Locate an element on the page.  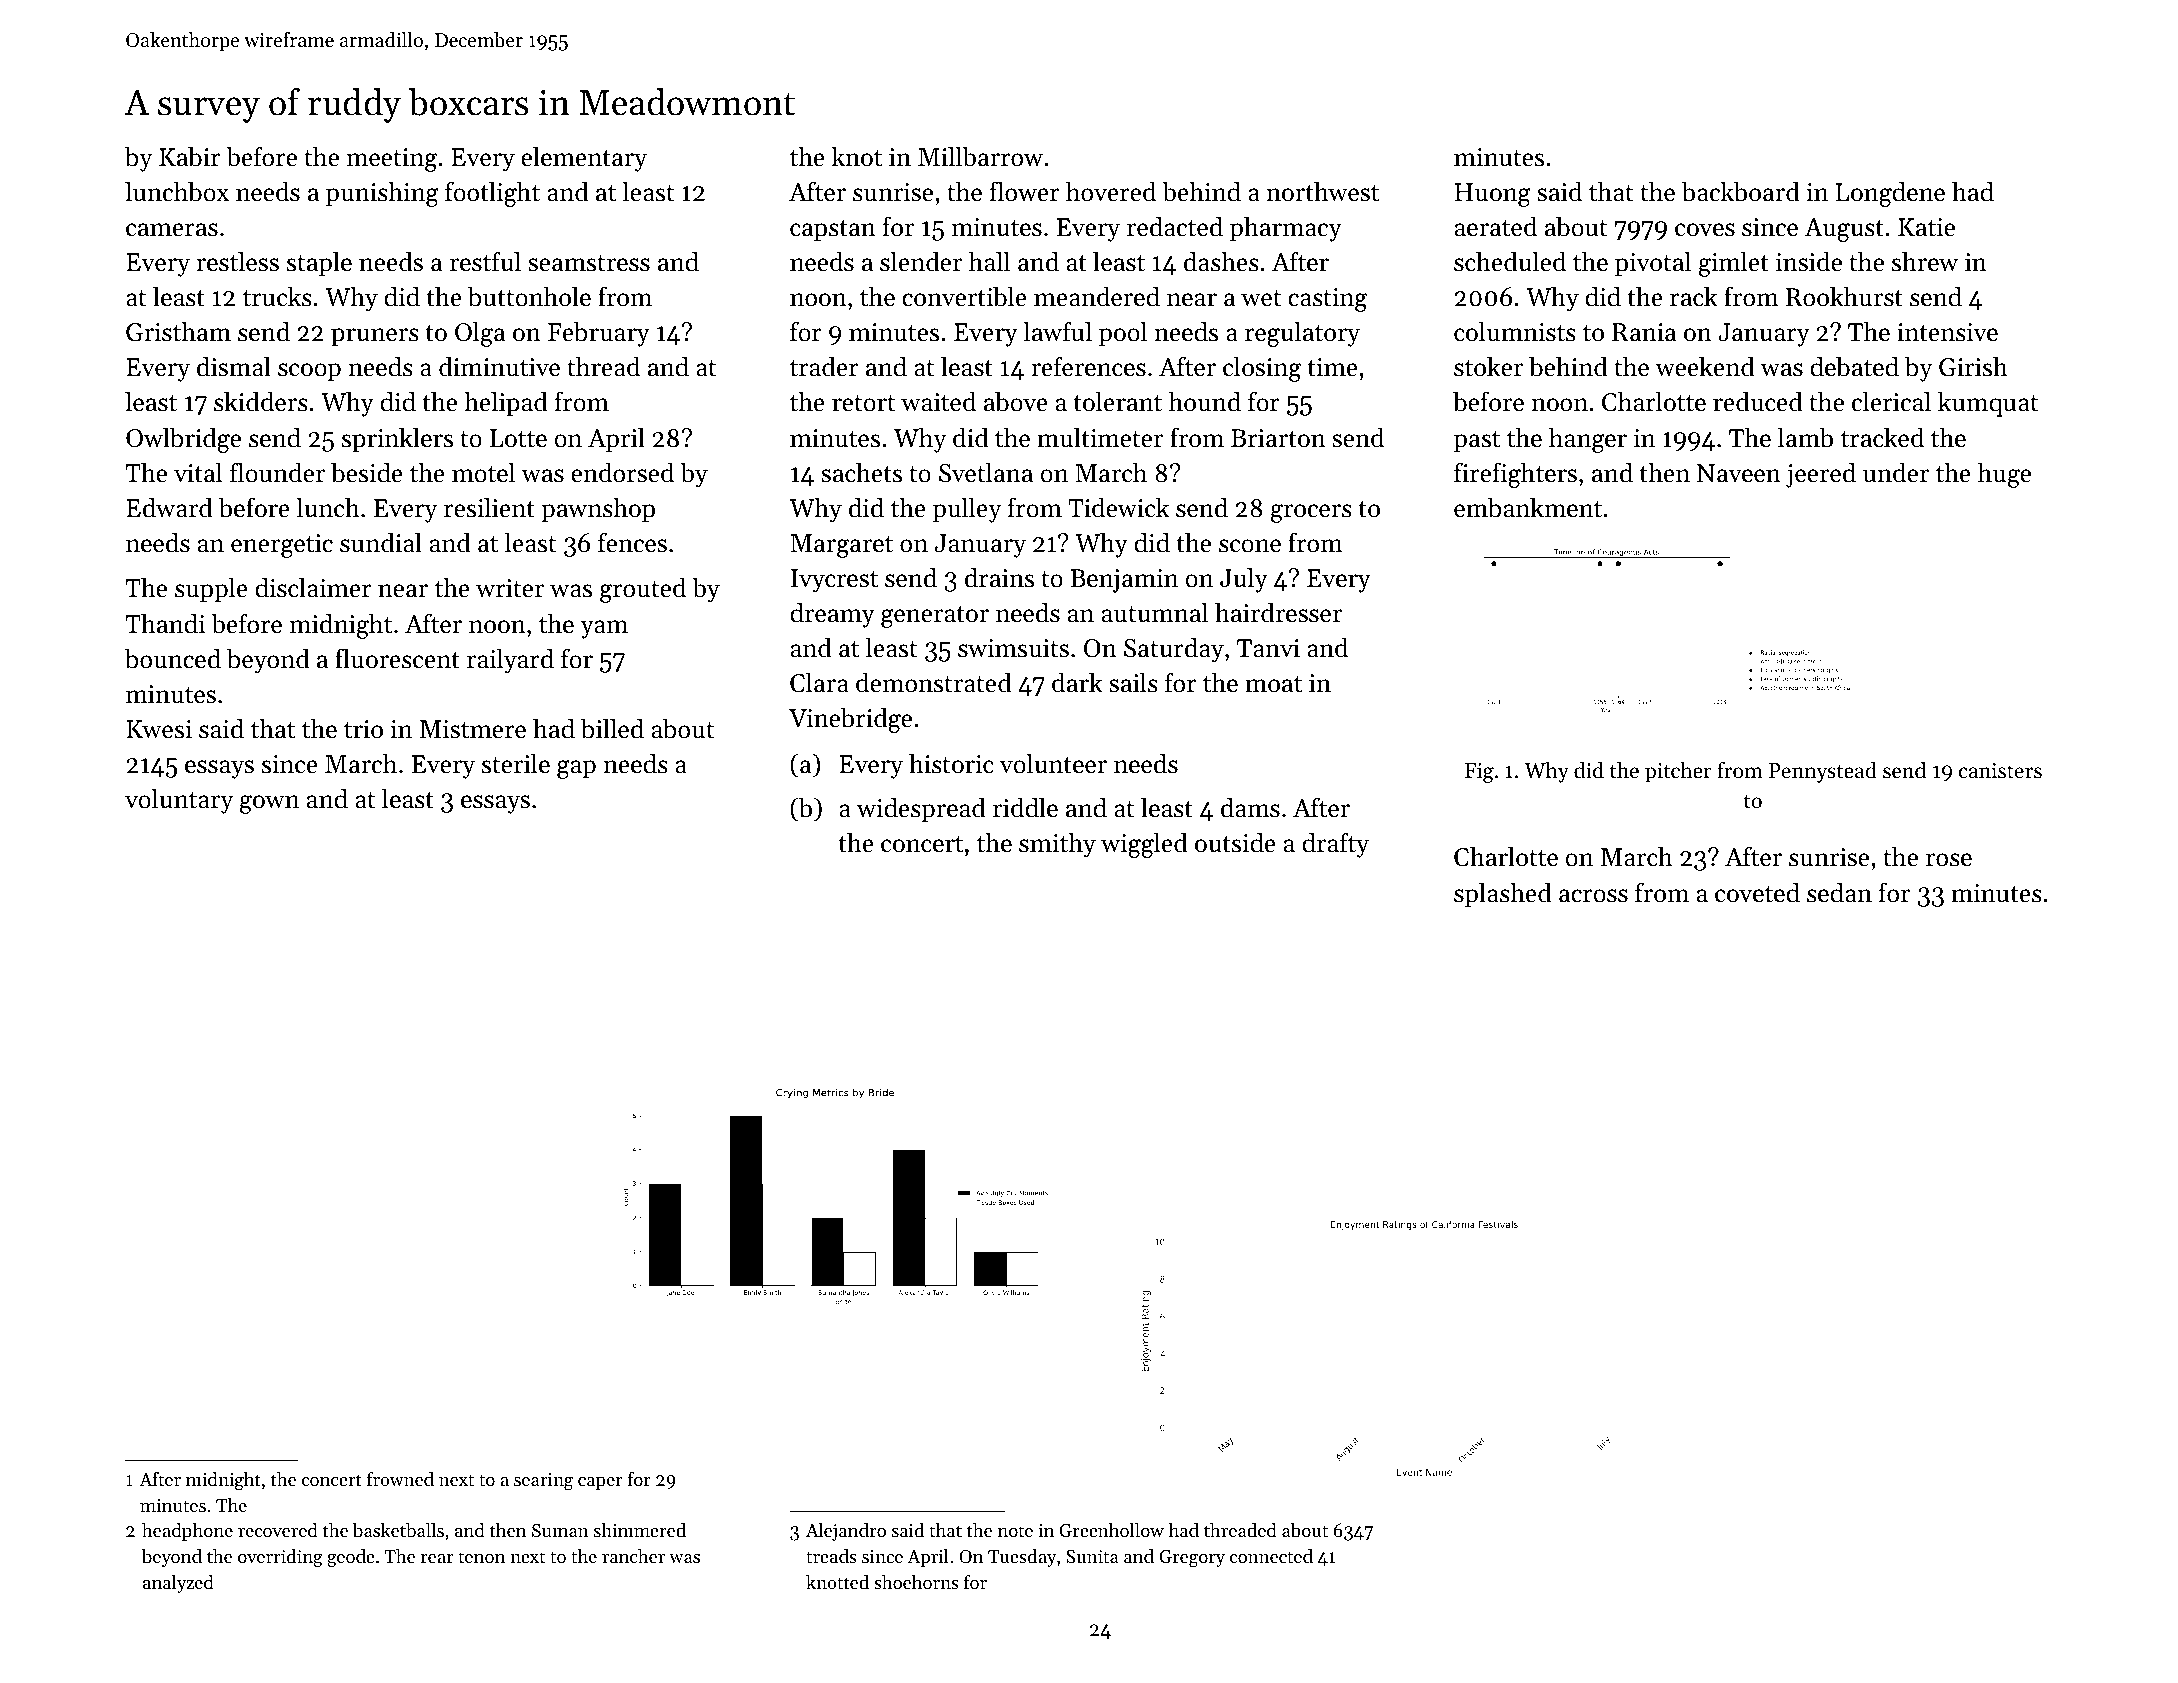
Millbarrow is located at coordinates (980, 156).
